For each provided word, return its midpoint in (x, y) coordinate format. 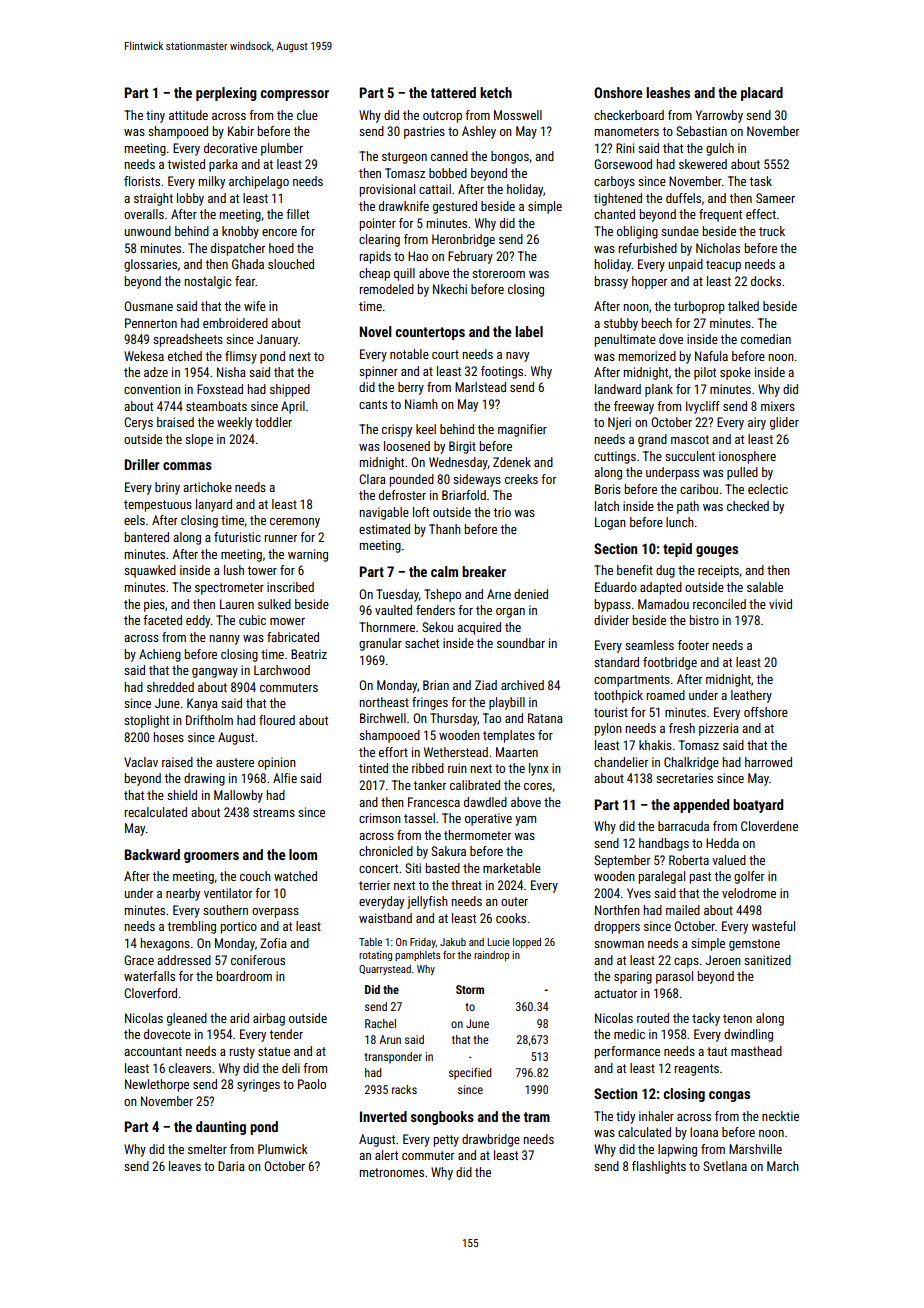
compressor (295, 95)
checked (748, 506)
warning (308, 555)
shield (182, 795)
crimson (380, 818)
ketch (496, 92)
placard (762, 94)
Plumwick (283, 1149)
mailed (683, 910)
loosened (407, 446)
